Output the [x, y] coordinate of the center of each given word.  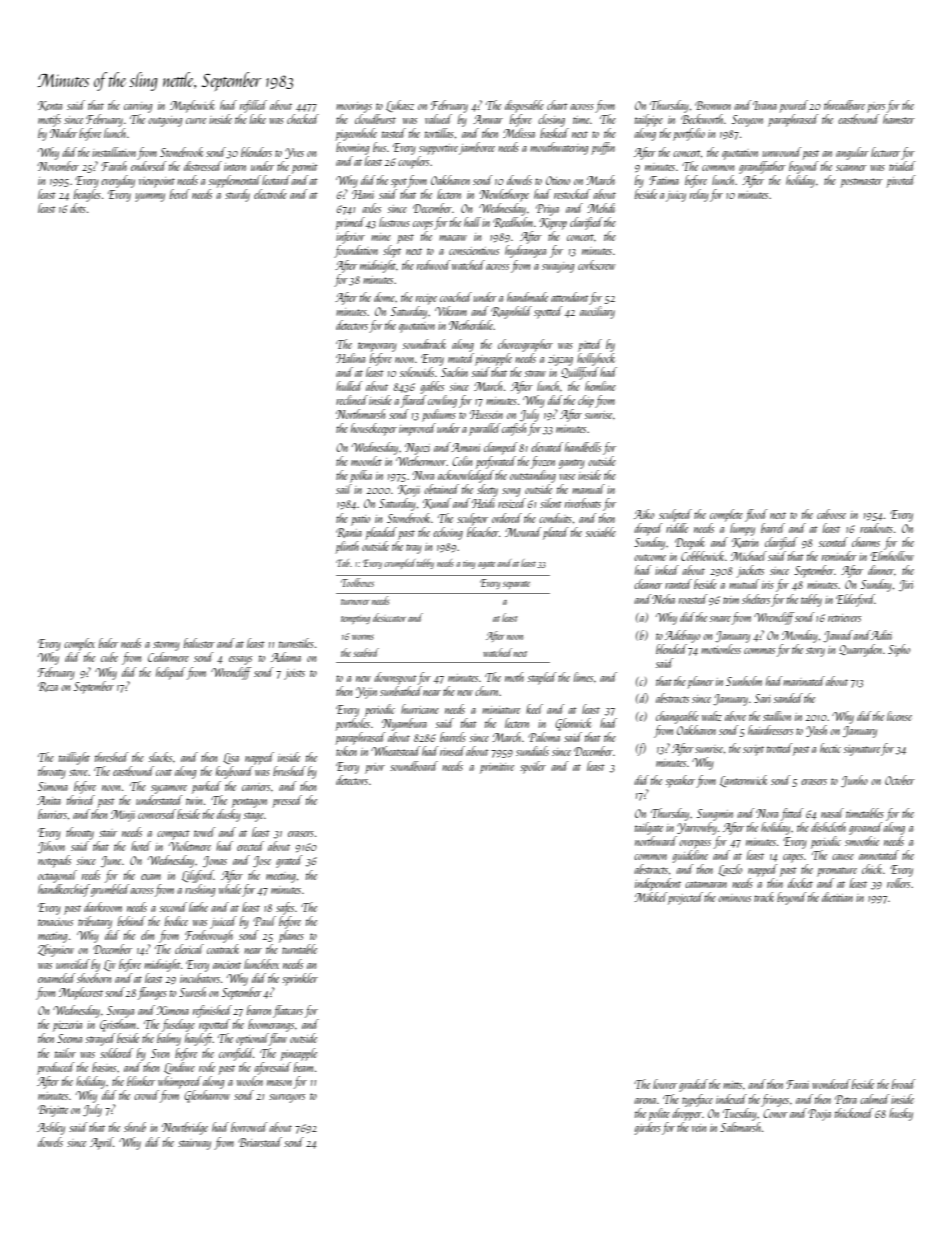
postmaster [861, 183]
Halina [350, 358]
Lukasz [400, 106]
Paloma [544, 737]
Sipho [899, 650]
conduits [555, 518]
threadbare [844, 105]
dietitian [837, 897]
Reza [48, 687]
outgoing [165, 121]
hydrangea [525, 251]
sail [344, 489]
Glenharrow [207, 1096]
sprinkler [300, 979]
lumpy [742, 529]
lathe [198, 907]
